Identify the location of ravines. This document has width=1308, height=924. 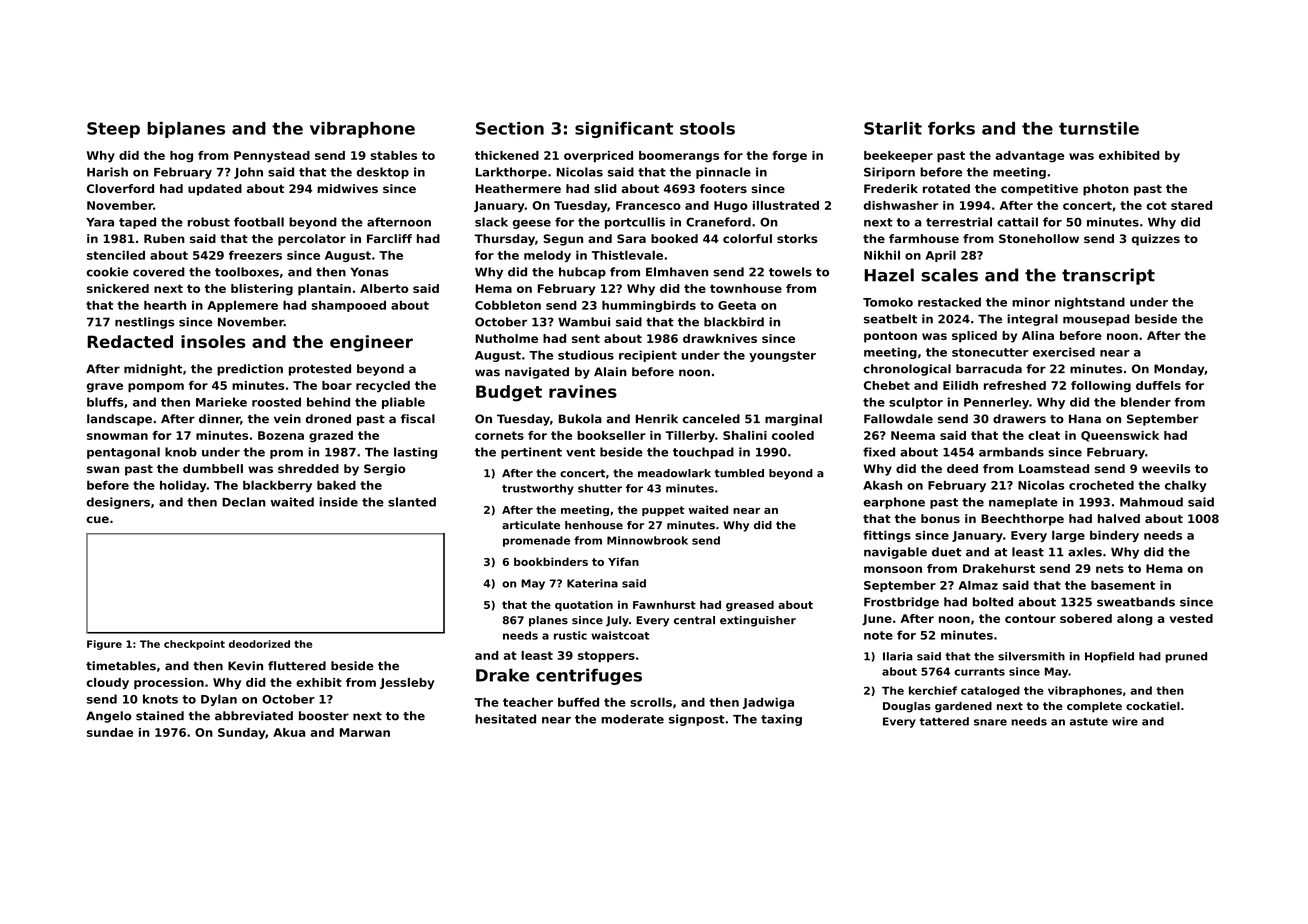
(583, 391).
